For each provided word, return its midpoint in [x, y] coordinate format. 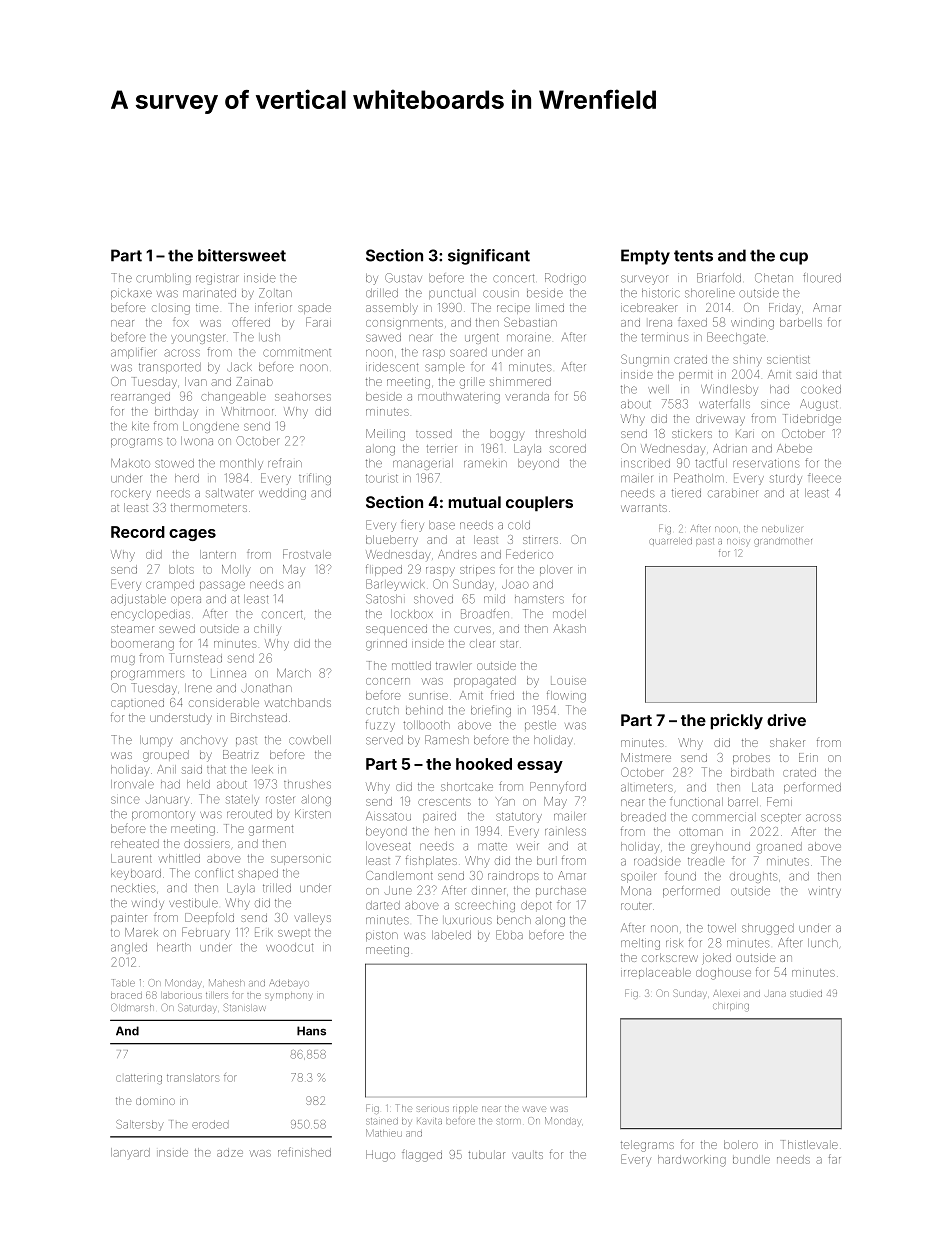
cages [192, 535]
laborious [182, 996]
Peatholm [699, 478]
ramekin [485, 464]
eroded [210, 1124]
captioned [137, 703]
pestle [540, 725]
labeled [451, 935]
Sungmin [645, 360]
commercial [722, 818]
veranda [527, 396]
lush [270, 337]
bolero [741, 1144]
